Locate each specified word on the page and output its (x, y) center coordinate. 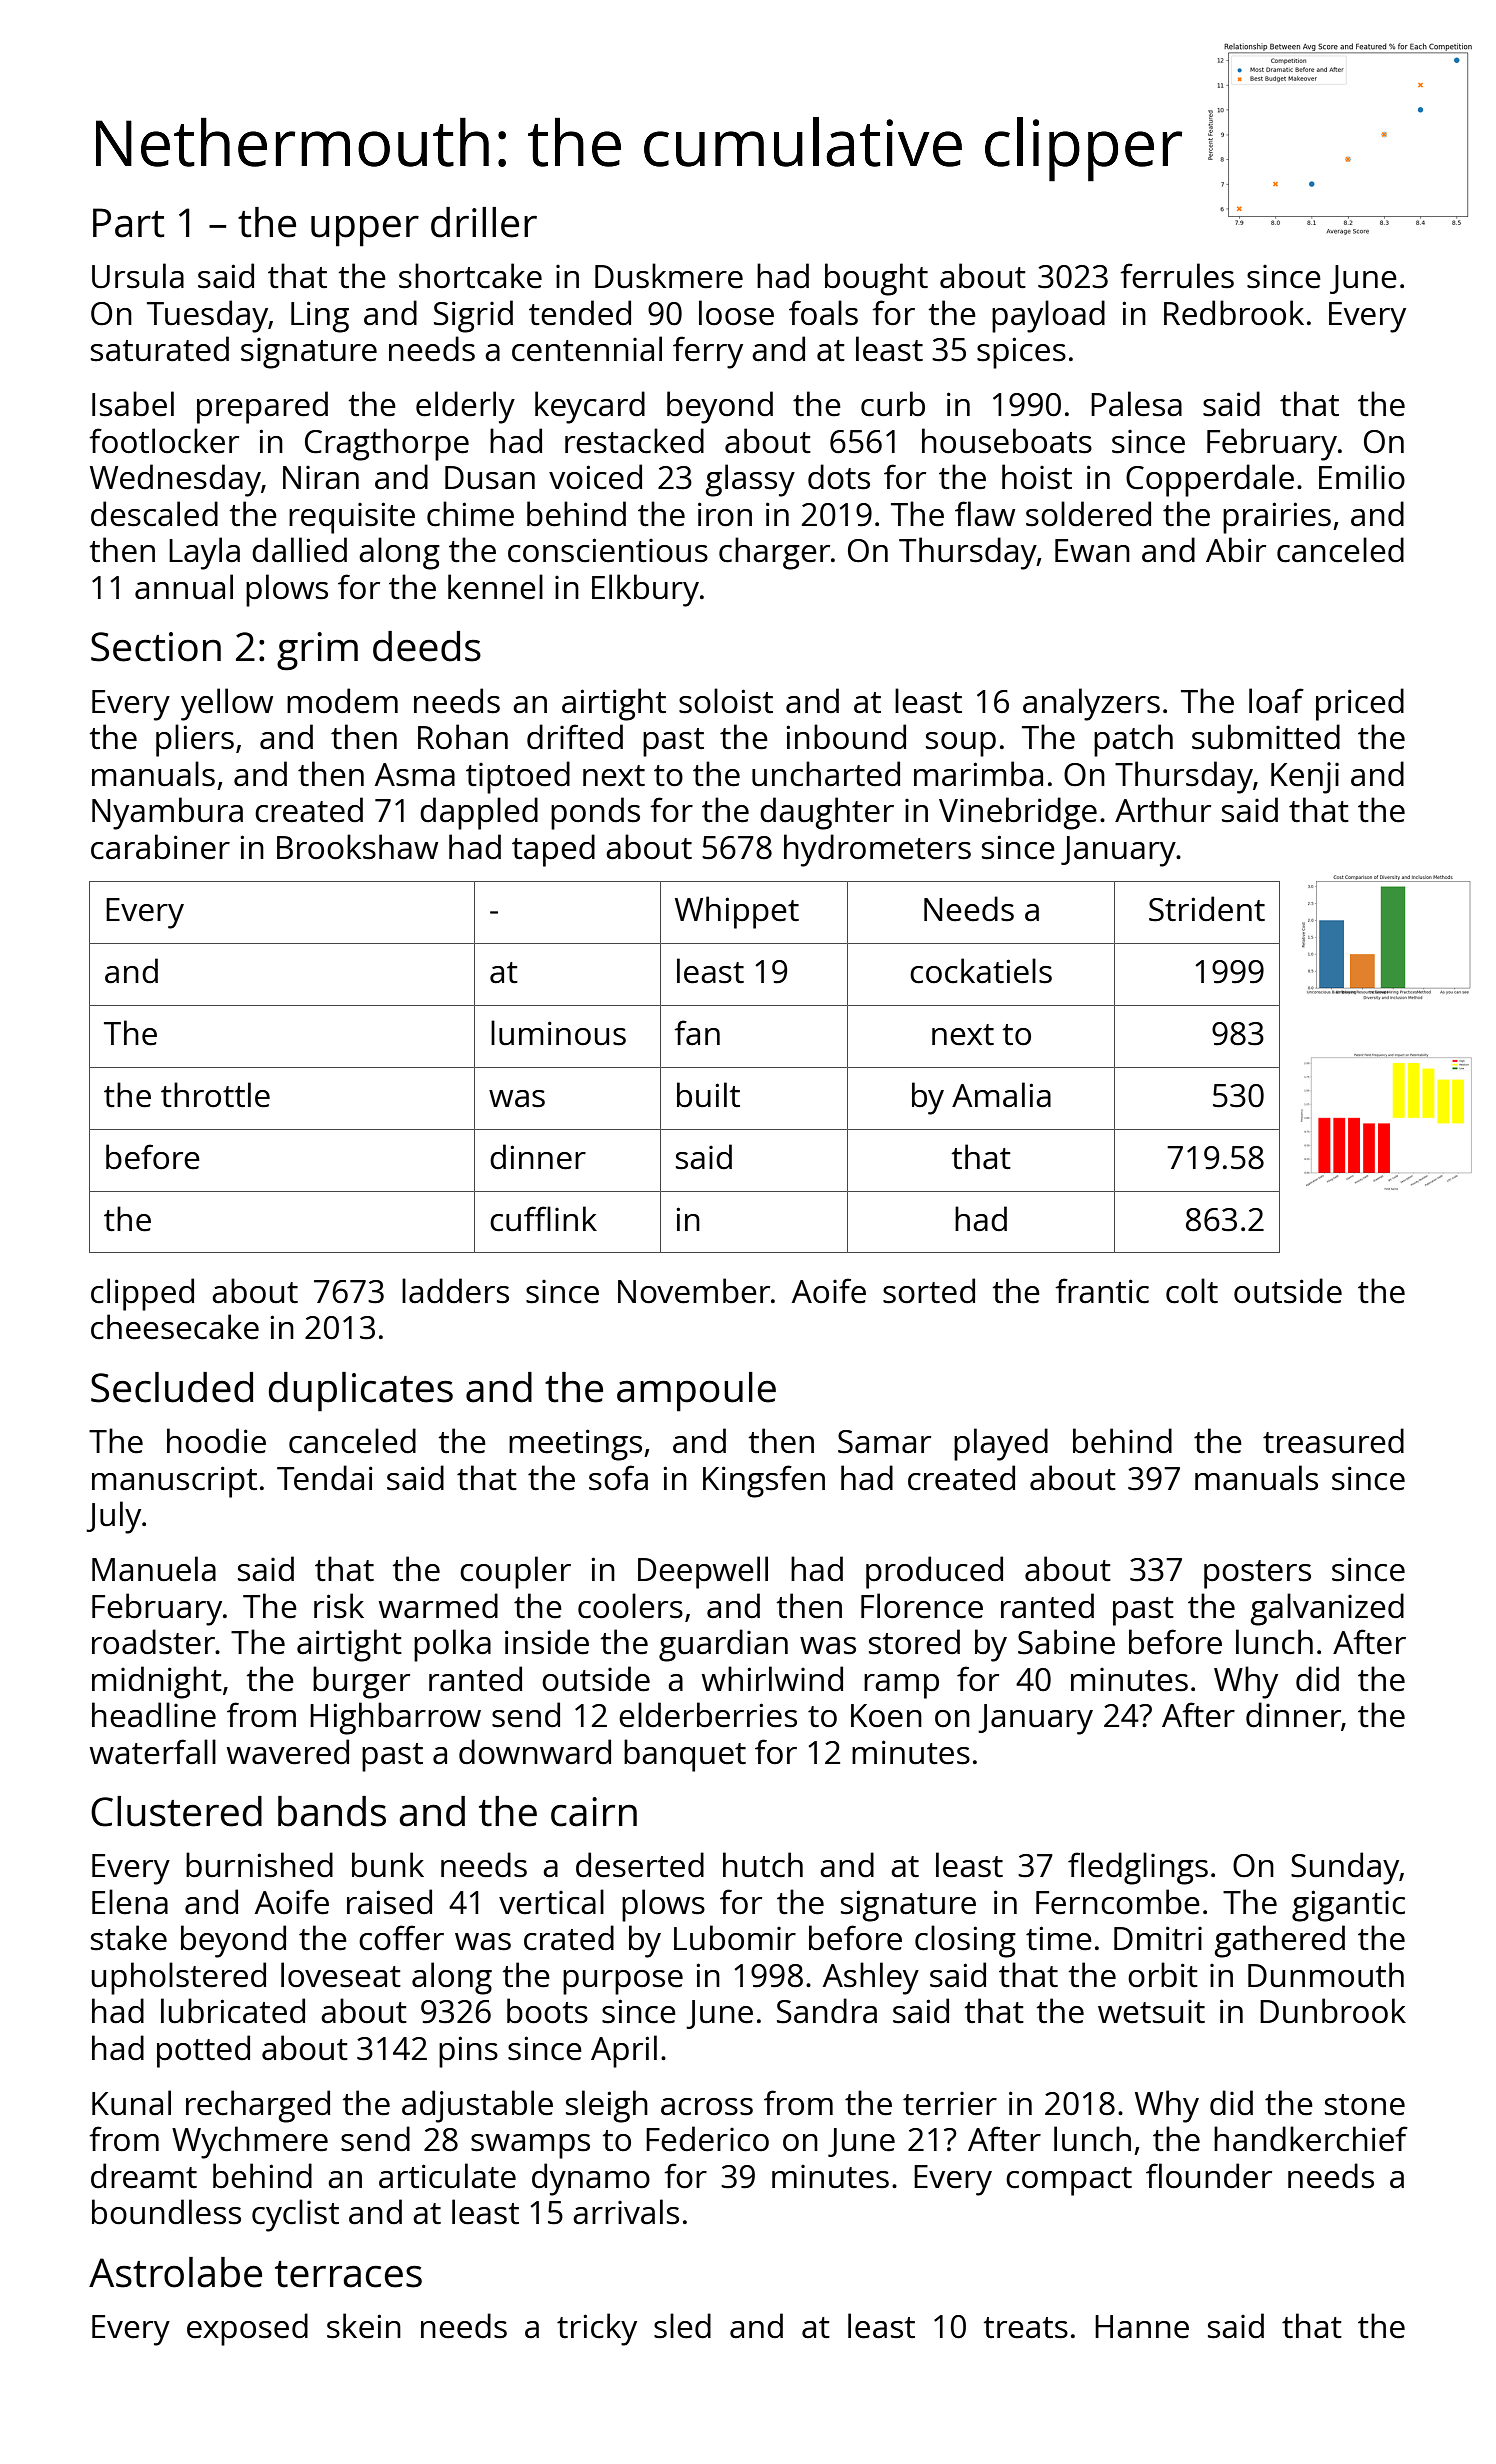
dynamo (591, 2179)
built (708, 1095)
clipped (142, 1294)
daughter (827, 813)
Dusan (490, 478)
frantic (1102, 1291)
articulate (447, 2176)
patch (1133, 740)
